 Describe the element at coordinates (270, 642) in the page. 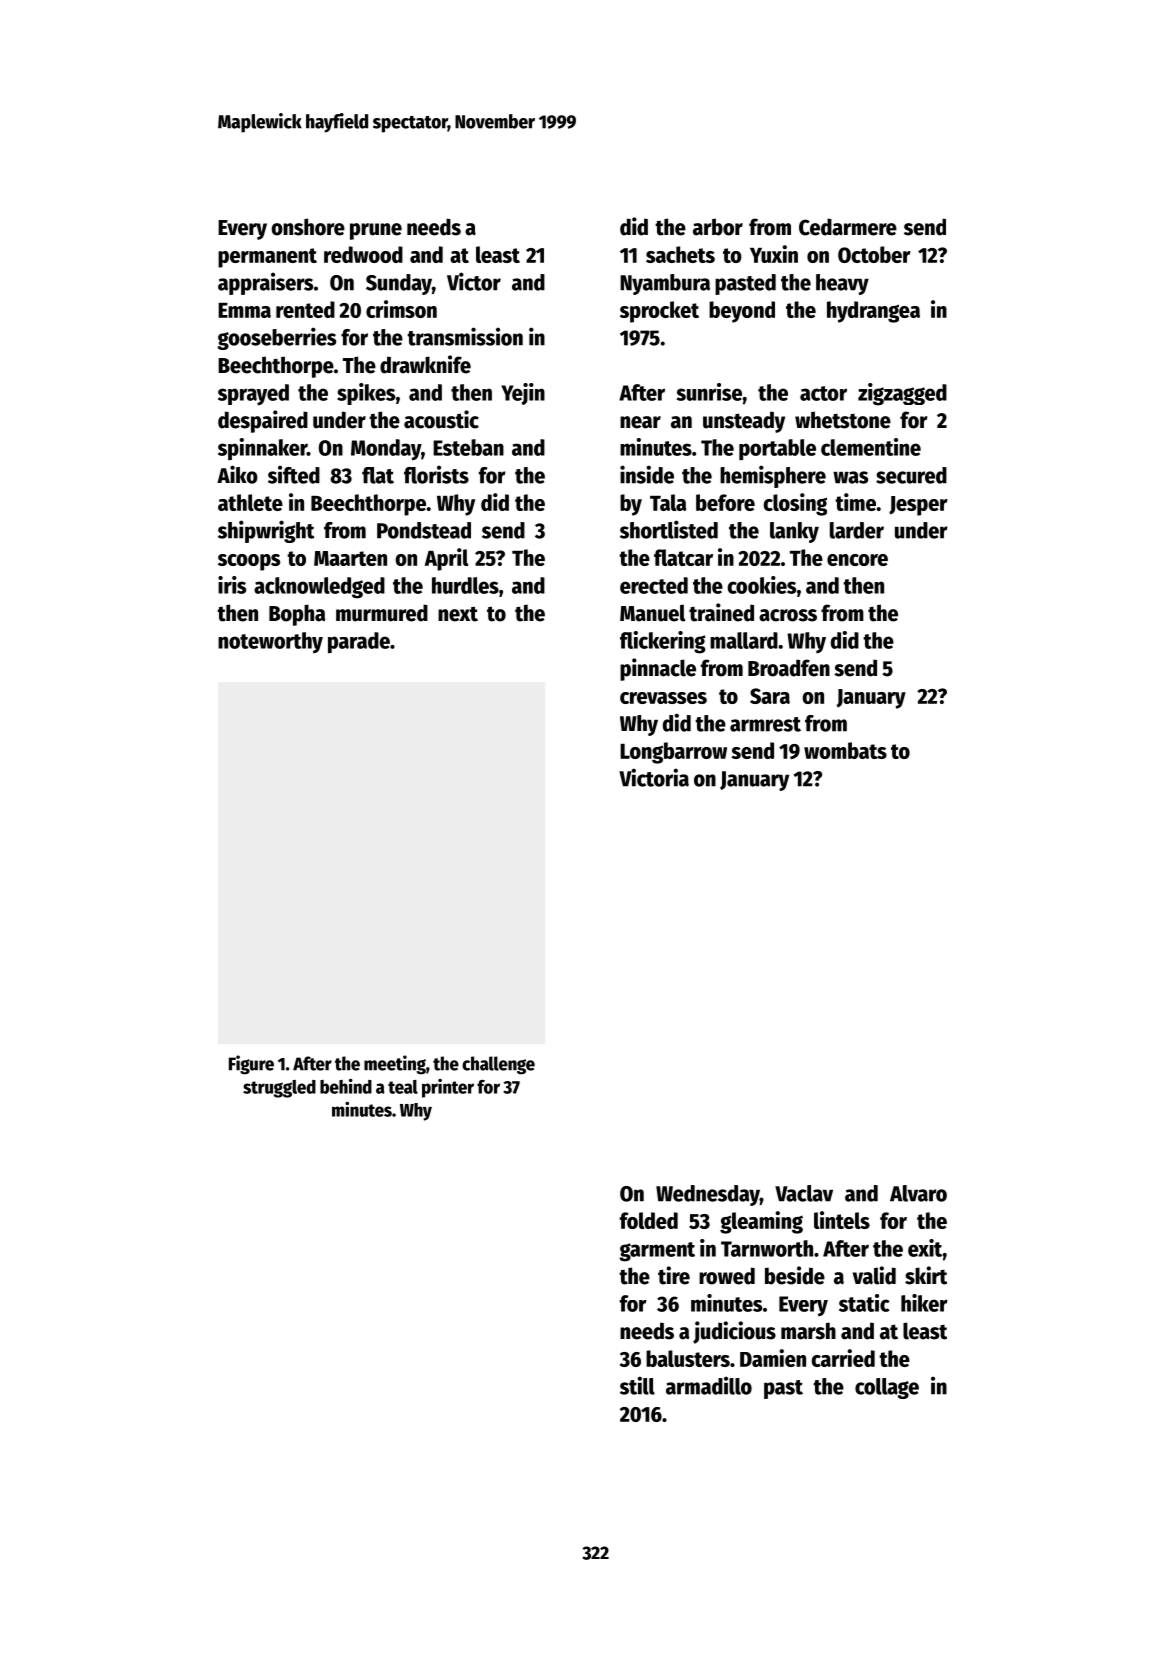

I see `noteworthy` at that location.
